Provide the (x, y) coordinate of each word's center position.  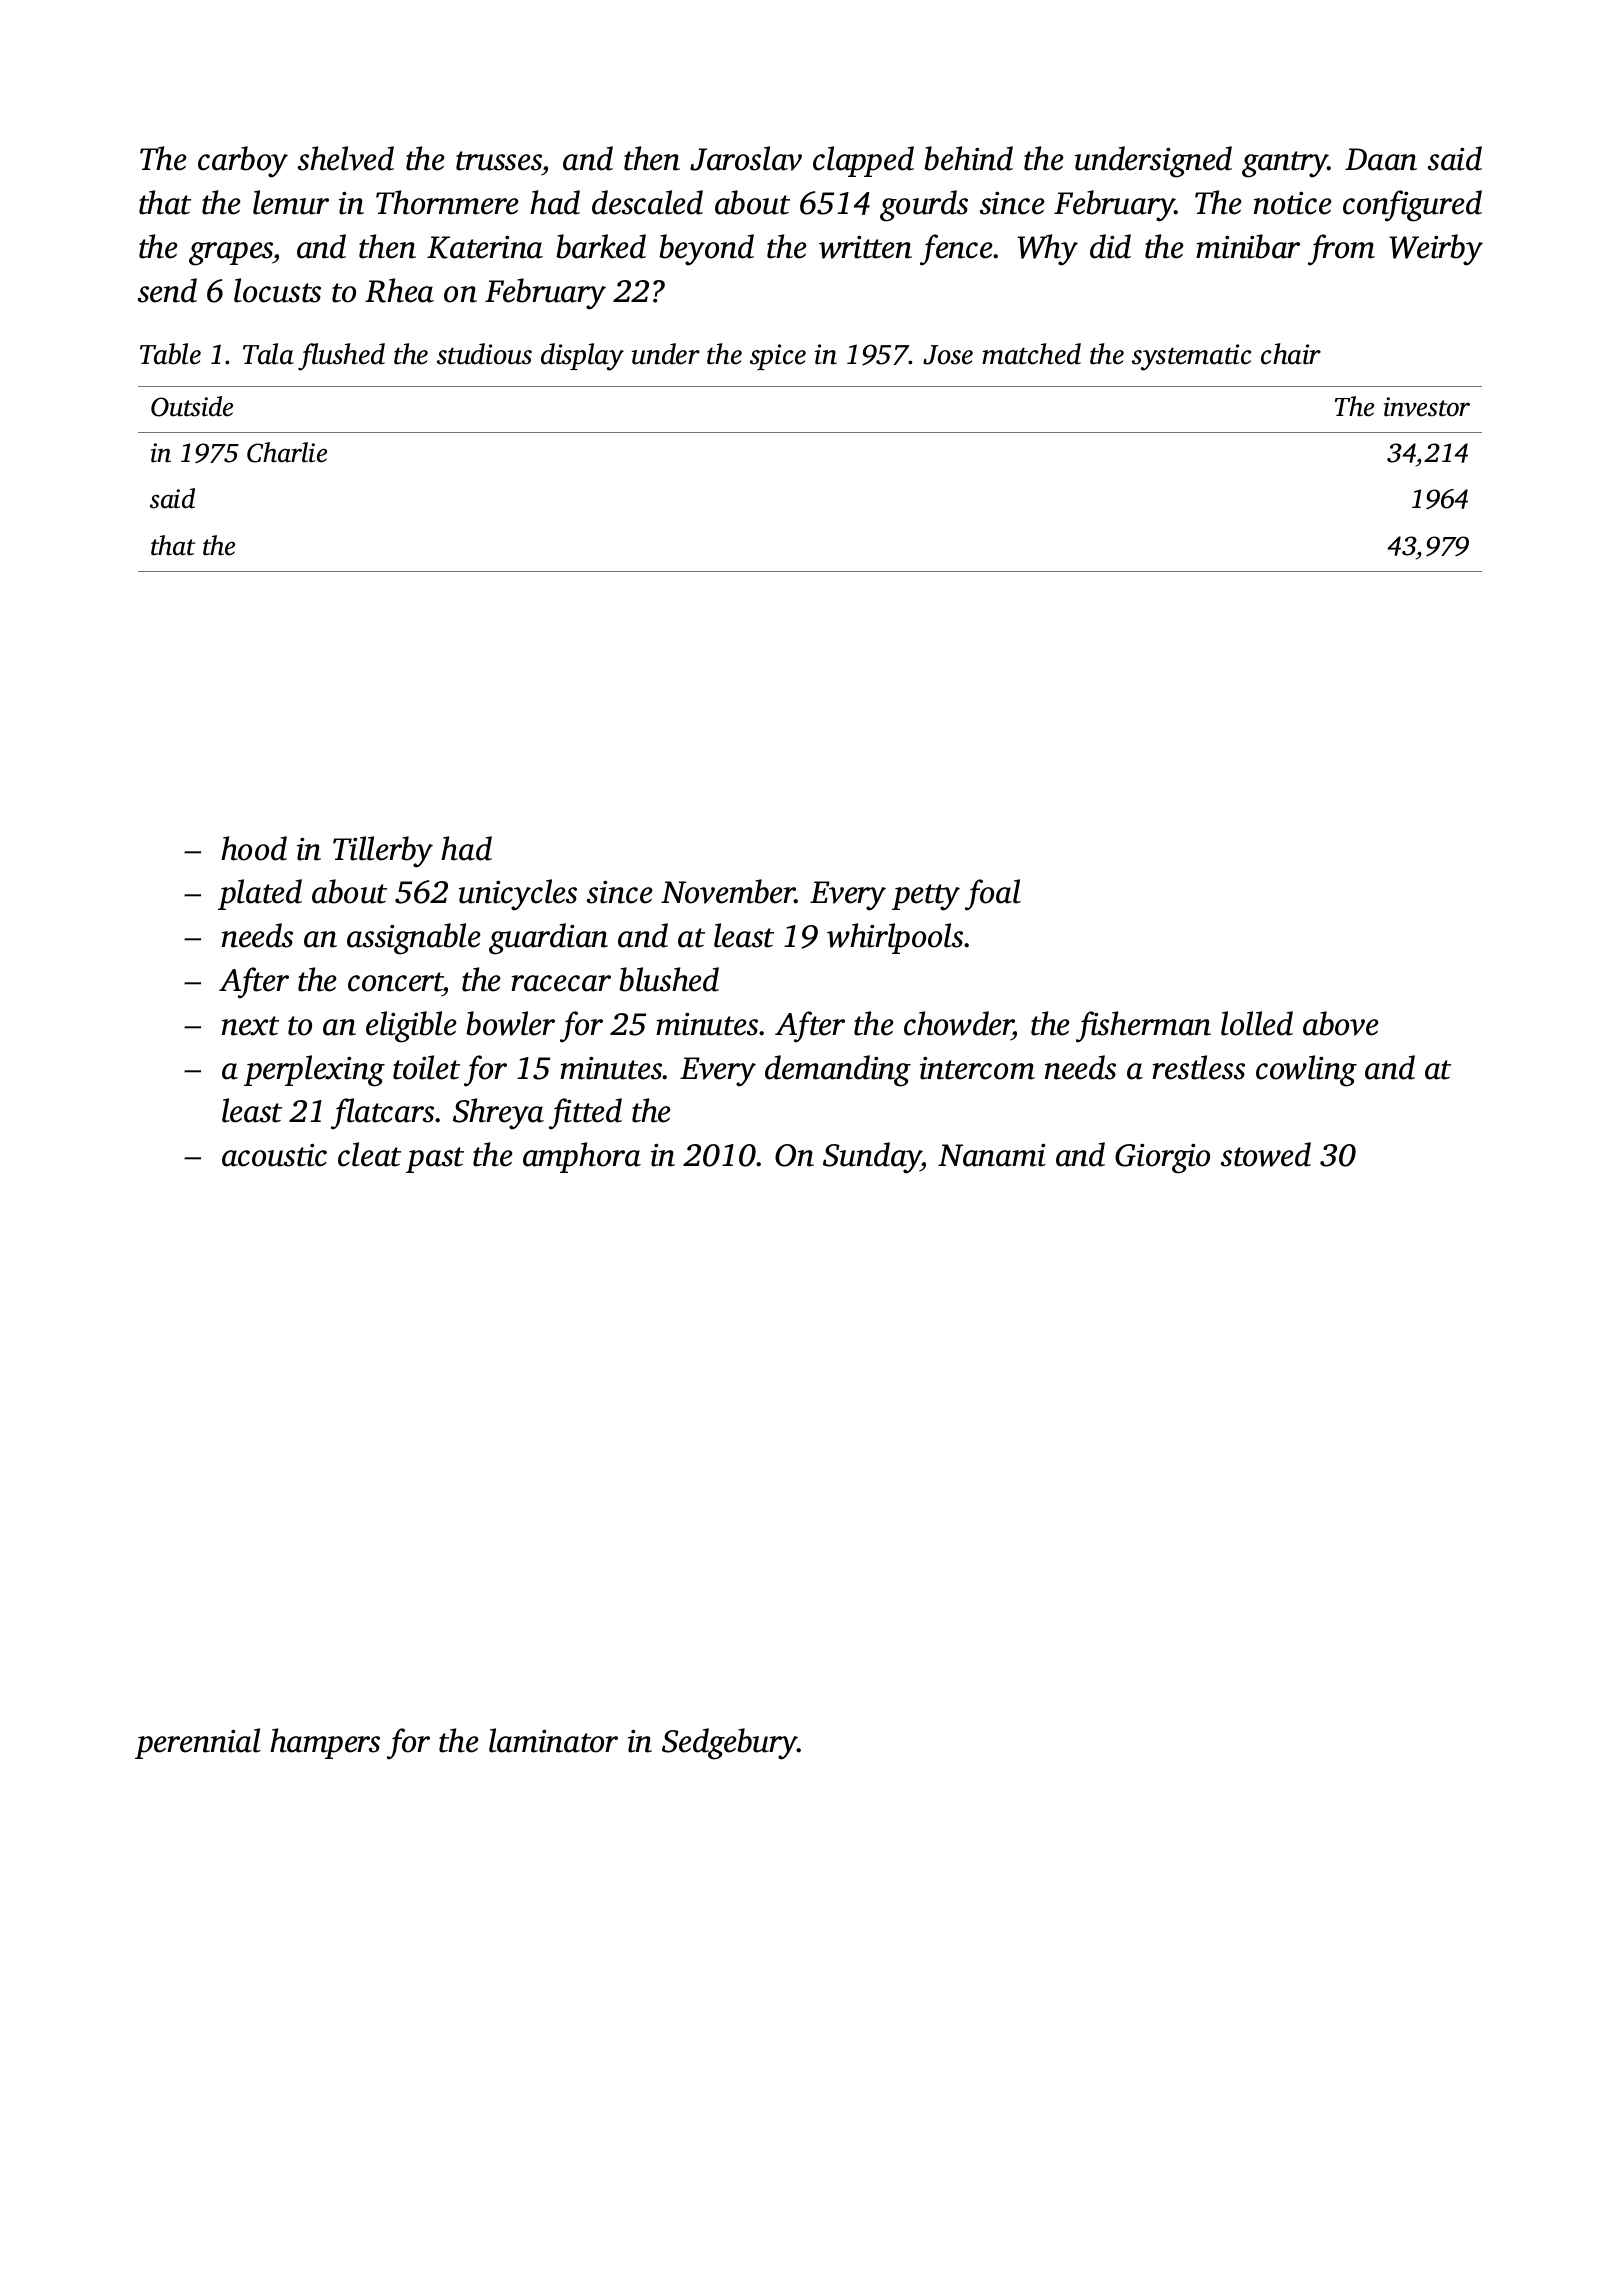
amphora (582, 1157)
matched (1031, 354)
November (728, 891)
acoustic (274, 1155)
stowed (1266, 1154)
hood (254, 848)
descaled (647, 202)
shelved (346, 158)
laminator (553, 1740)
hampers (325, 1743)
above (1341, 1023)
